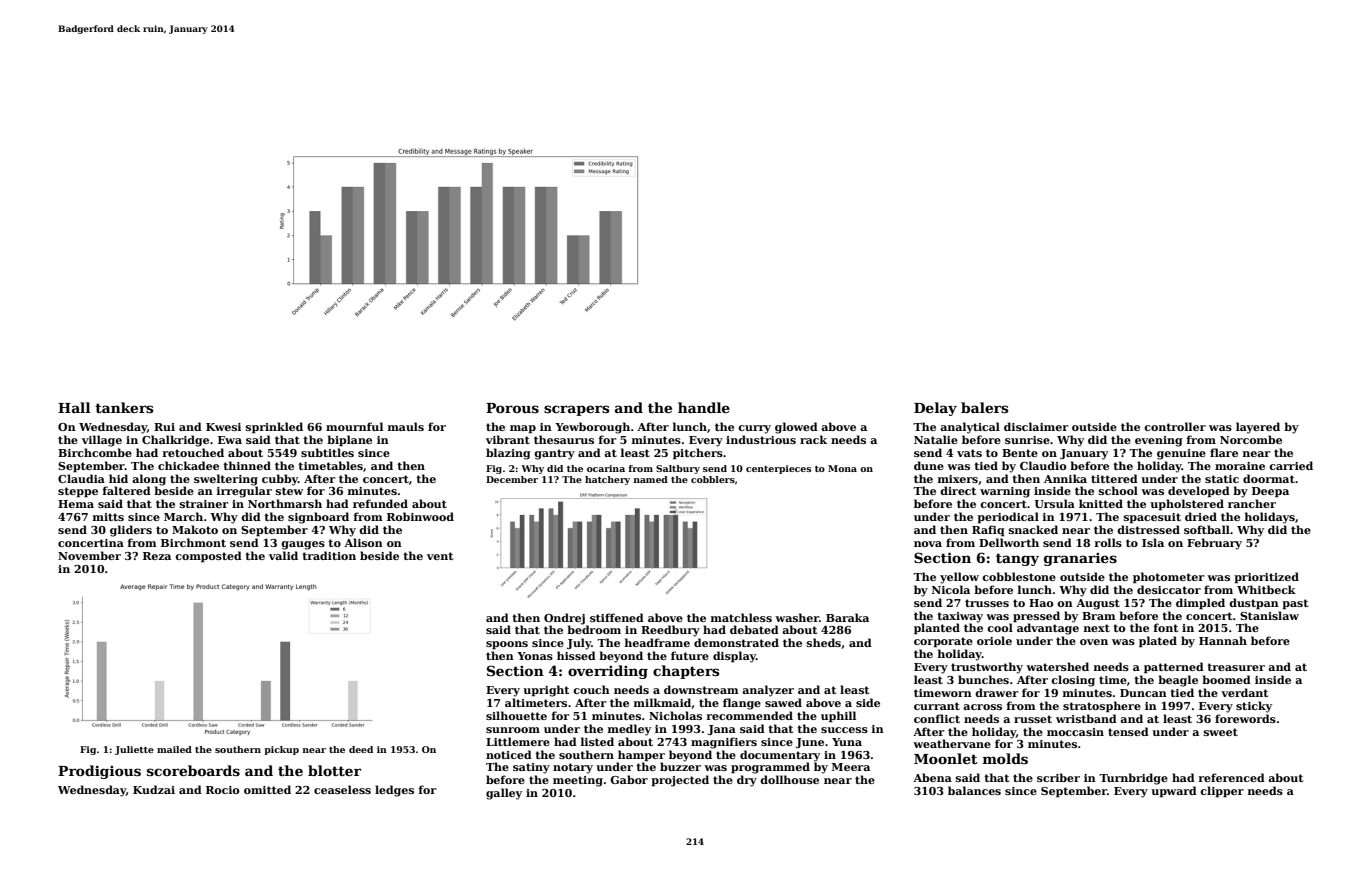 The image size is (1372, 887). Describe the element at coordinates (1174, 668) in the screenshot. I see `patterned` at that location.
